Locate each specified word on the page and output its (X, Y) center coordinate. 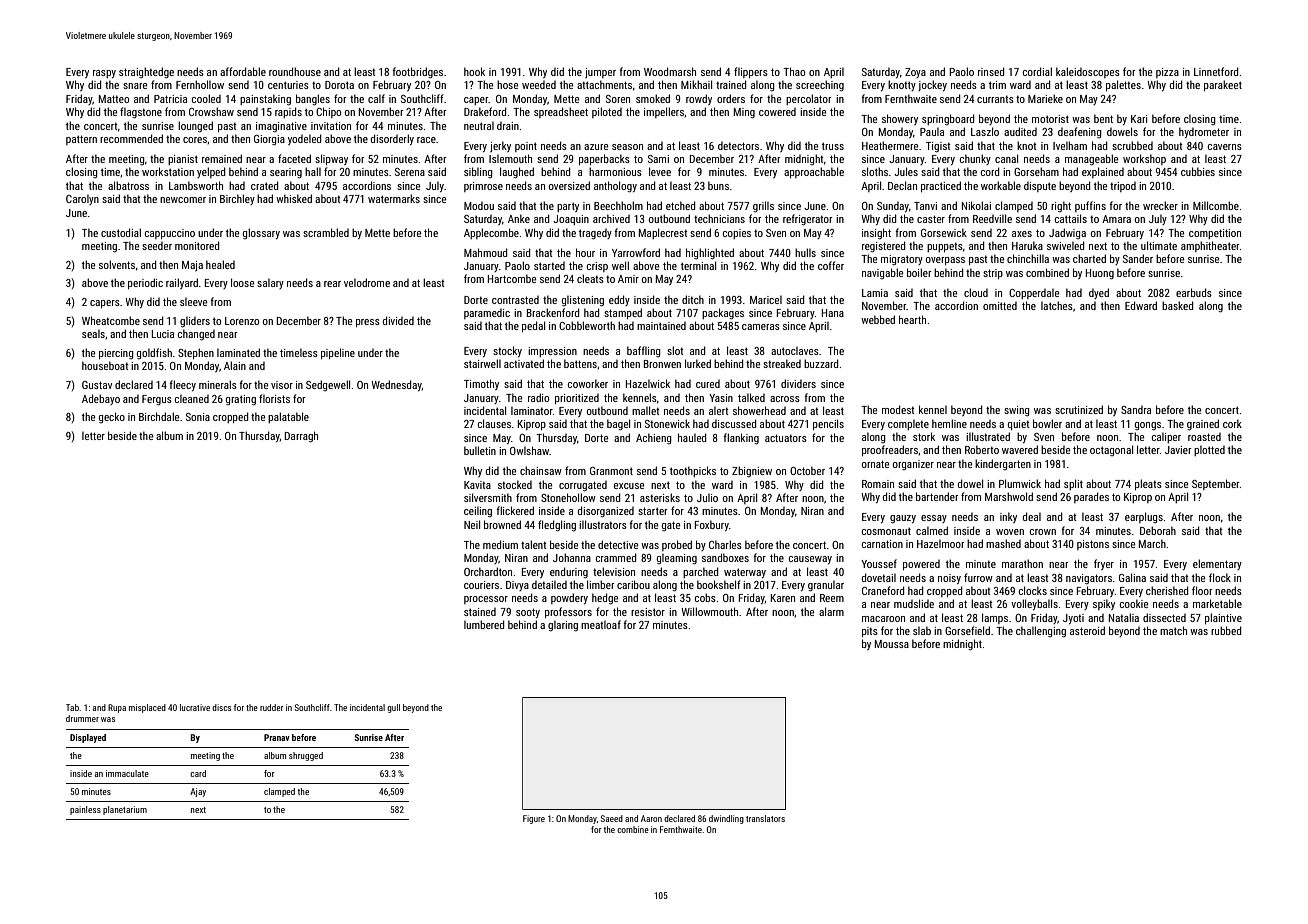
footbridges (417, 73)
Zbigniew (752, 472)
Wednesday (396, 385)
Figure (534, 819)
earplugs (1144, 517)
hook (474, 71)
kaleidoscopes (1088, 72)
